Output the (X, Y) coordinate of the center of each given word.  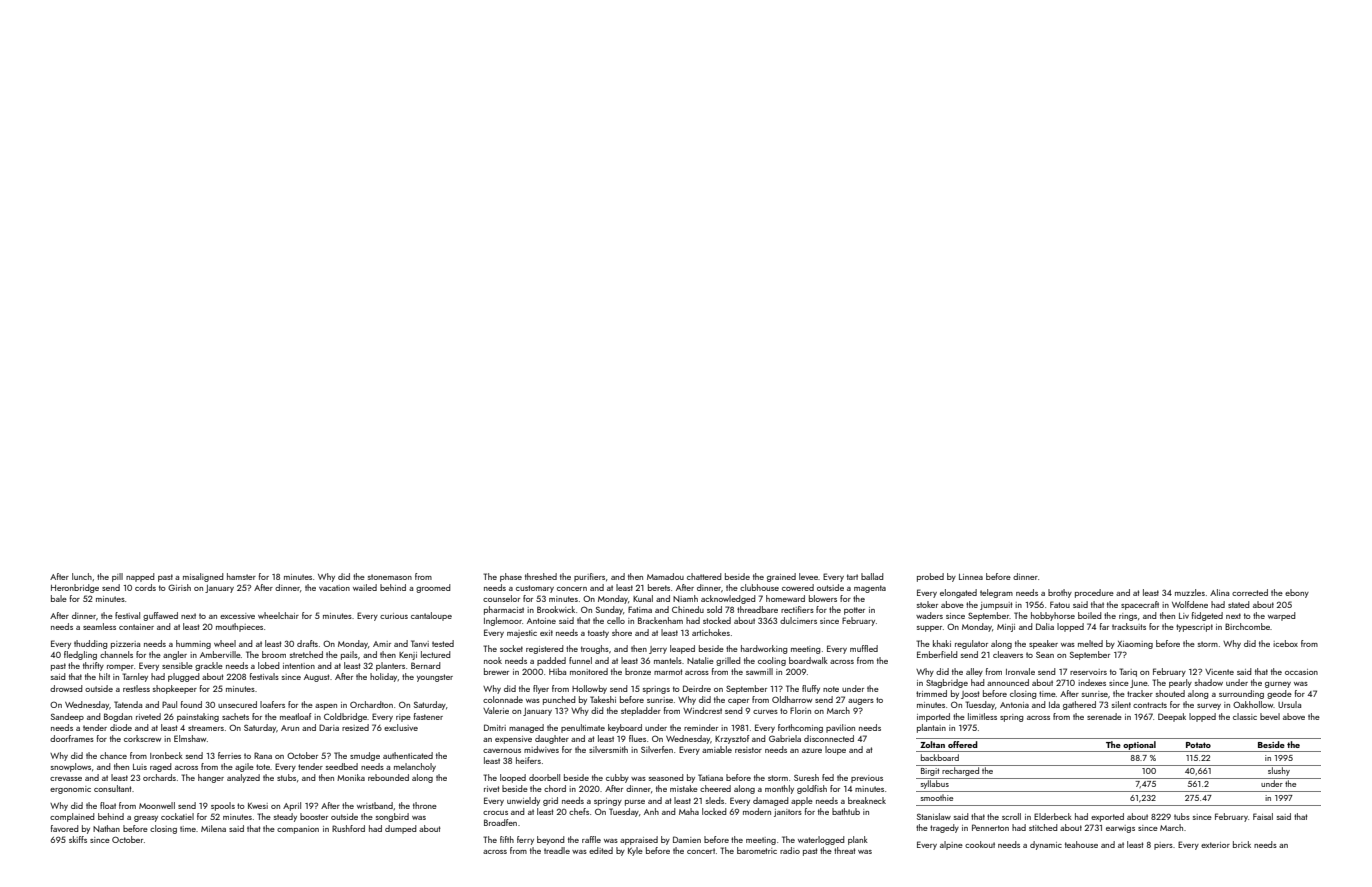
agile (244, 767)
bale (59, 598)
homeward (785, 598)
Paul (169, 704)
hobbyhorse (1053, 616)
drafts (307, 643)
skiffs (78, 839)
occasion (1301, 672)
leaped (682, 649)
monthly (779, 789)
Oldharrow (792, 699)
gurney (1278, 685)
